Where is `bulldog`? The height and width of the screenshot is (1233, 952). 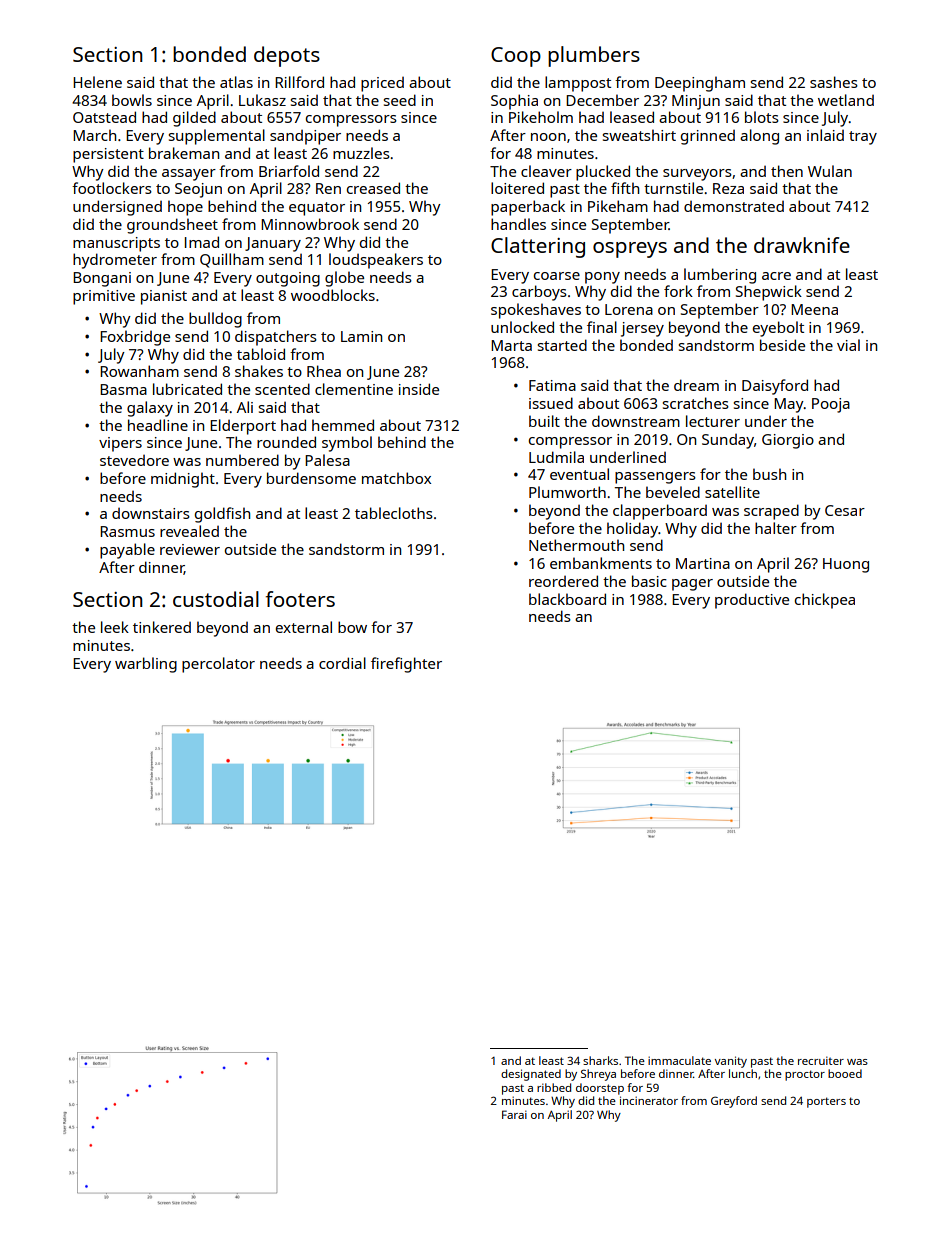
bulldog is located at coordinates (215, 320).
